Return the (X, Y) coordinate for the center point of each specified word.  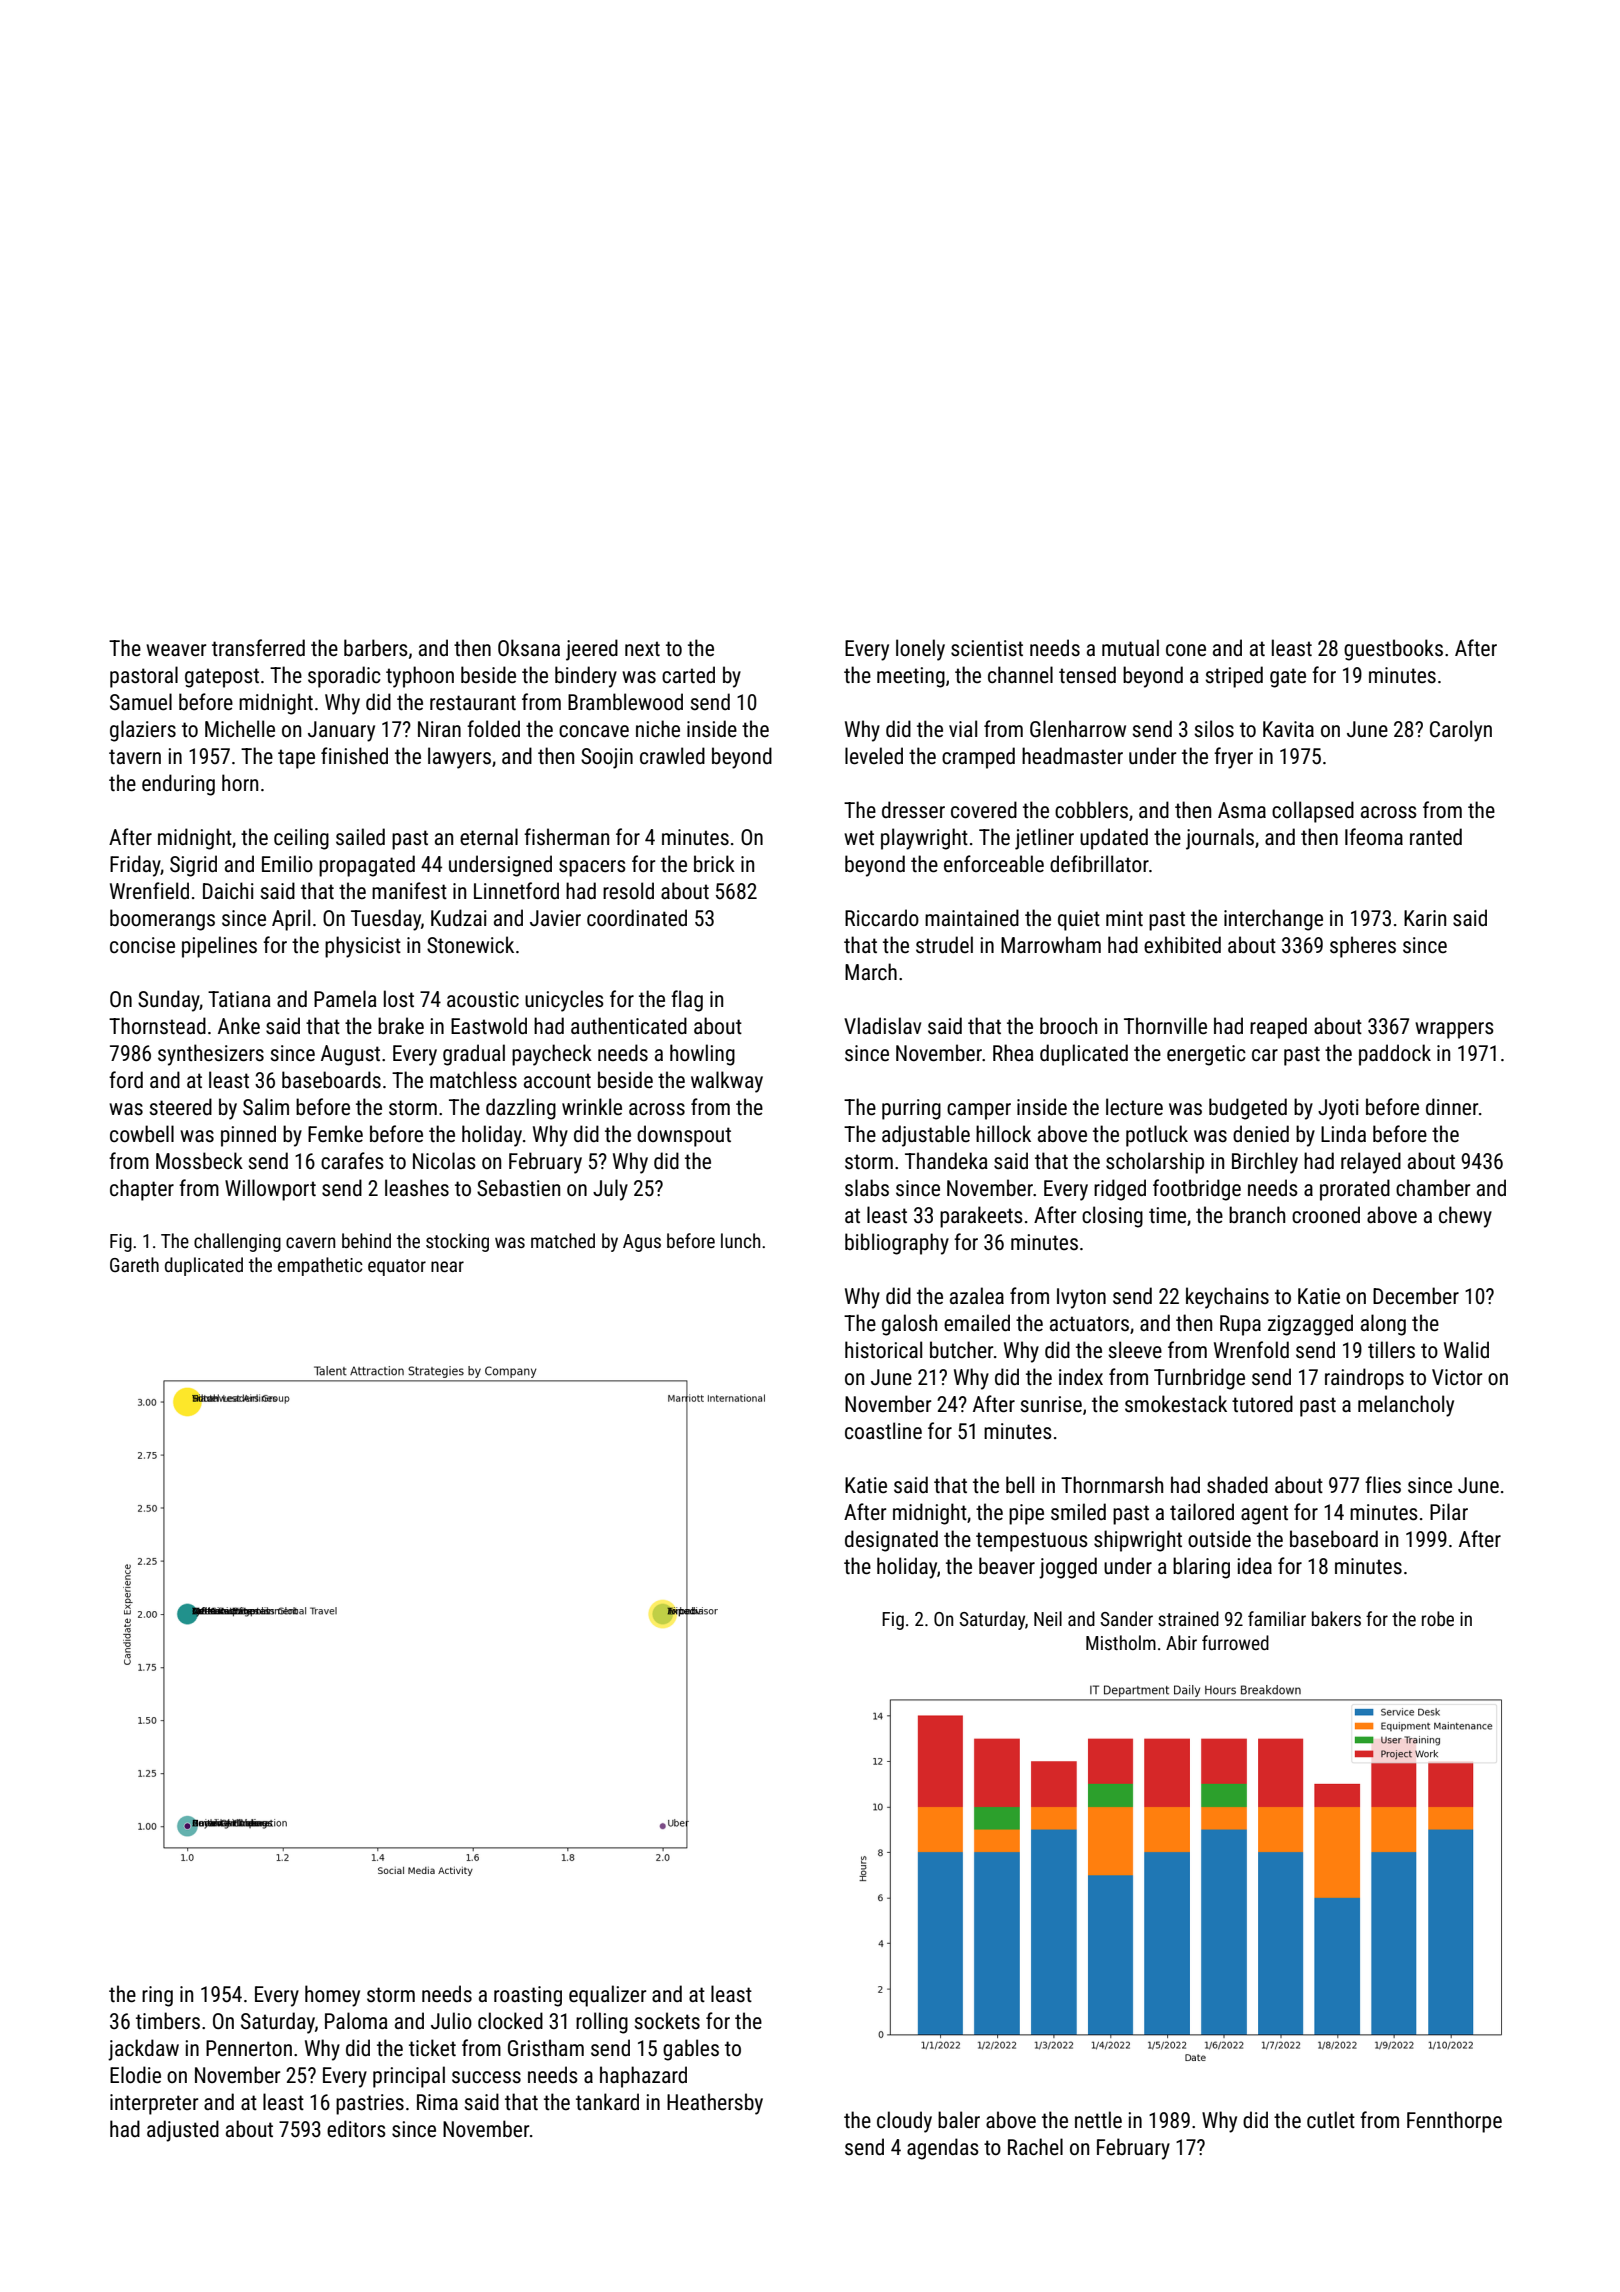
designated (891, 1541)
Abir (1181, 1642)
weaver (176, 650)
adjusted (183, 2131)
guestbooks (1393, 650)
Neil (1048, 1618)
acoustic (483, 999)
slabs (867, 1187)
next (642, 648)
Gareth (134, 1264)
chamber (1433, 1188)
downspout (684, 1136)
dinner (1452, 1106)
